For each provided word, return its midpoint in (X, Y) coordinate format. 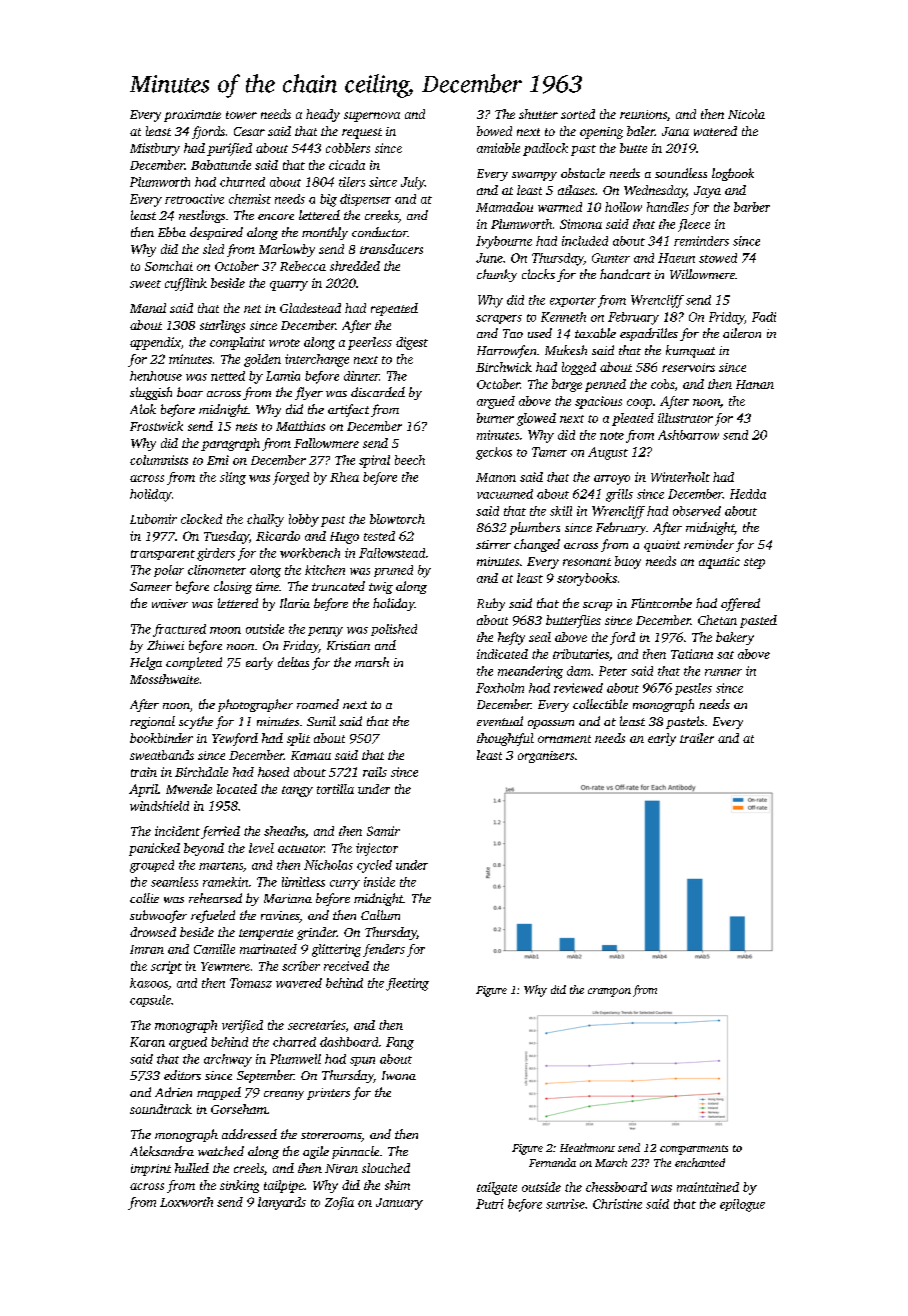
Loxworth (186, 1202)
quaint (662, 546)
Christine (617, 1204)
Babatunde (221, 165)
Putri (490, 1204)
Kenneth (563, 317)
